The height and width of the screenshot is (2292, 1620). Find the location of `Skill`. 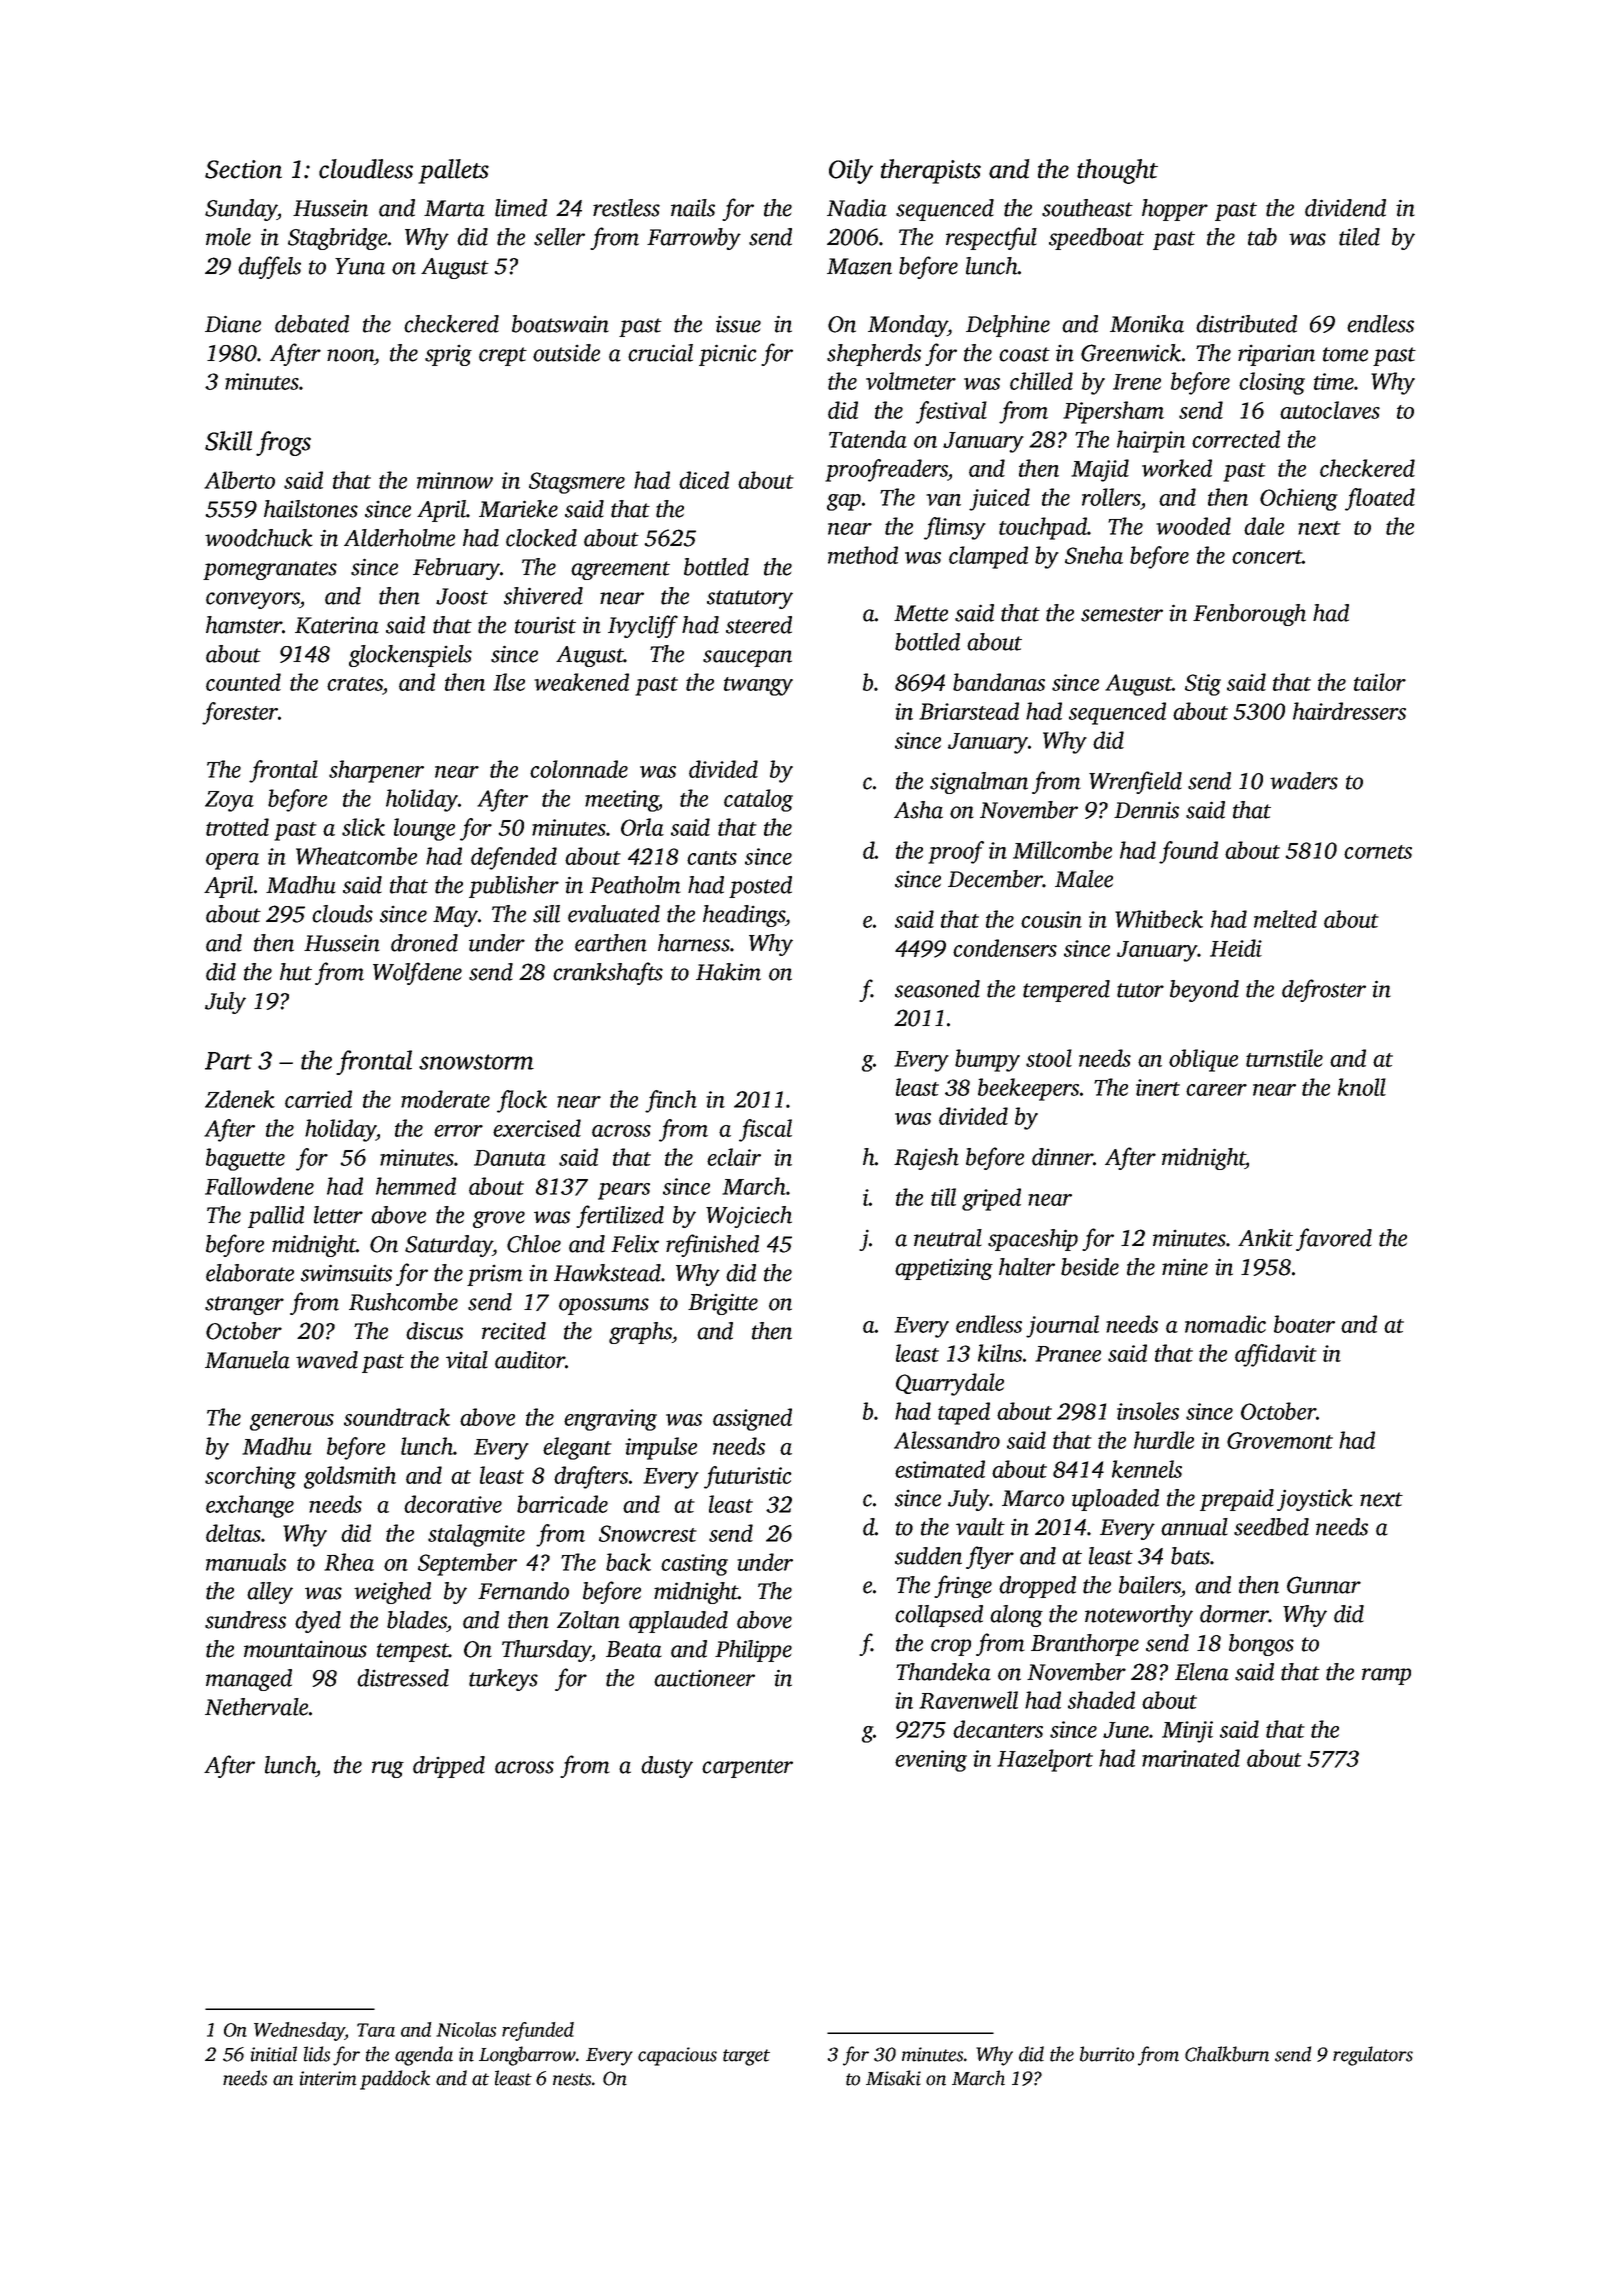

Skill is located at coordinates (228, 441).
